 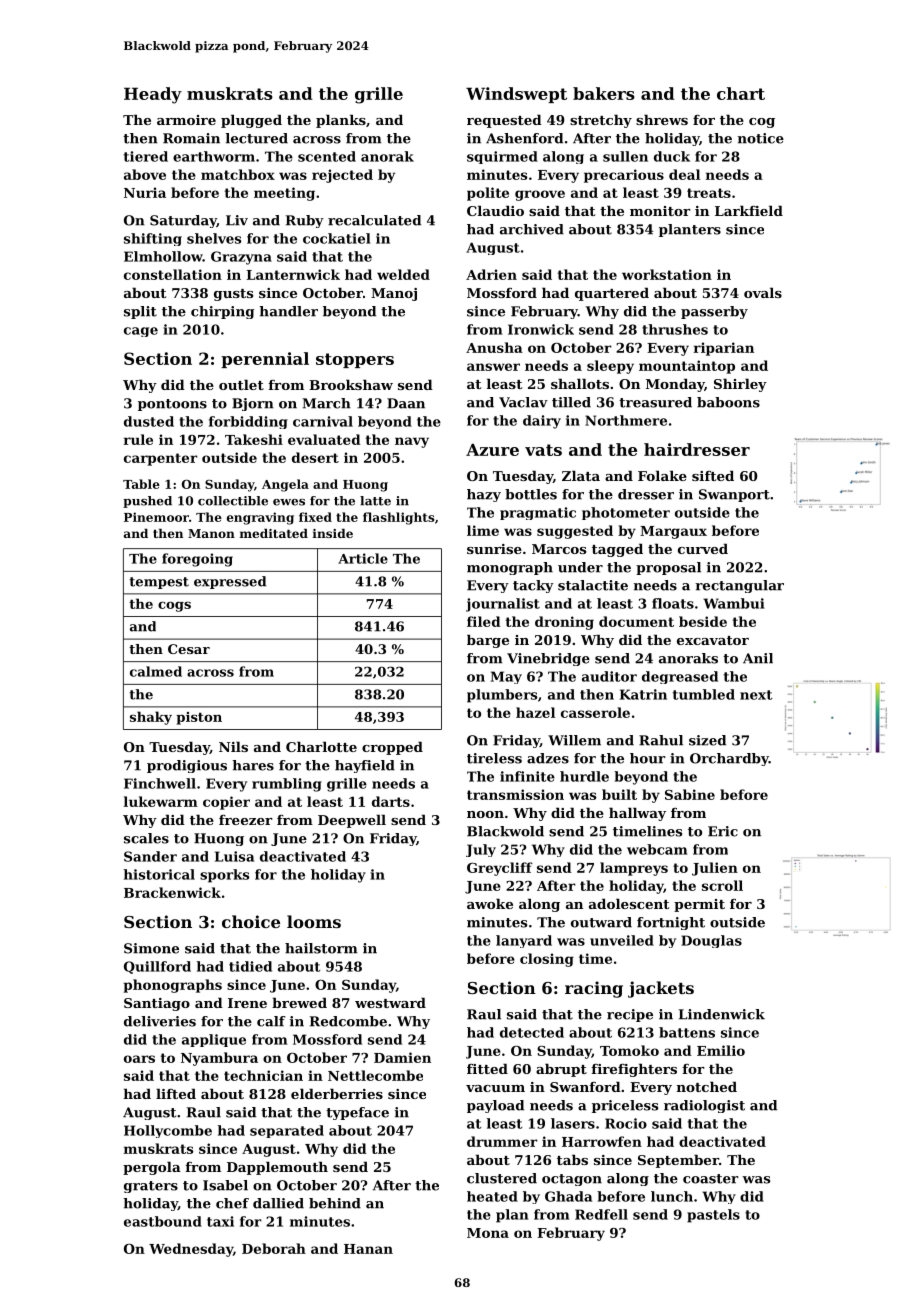 What do you see at coordinates (564, 623) in the screenshot?
I see `droning` at bounding box center [564, 623].
